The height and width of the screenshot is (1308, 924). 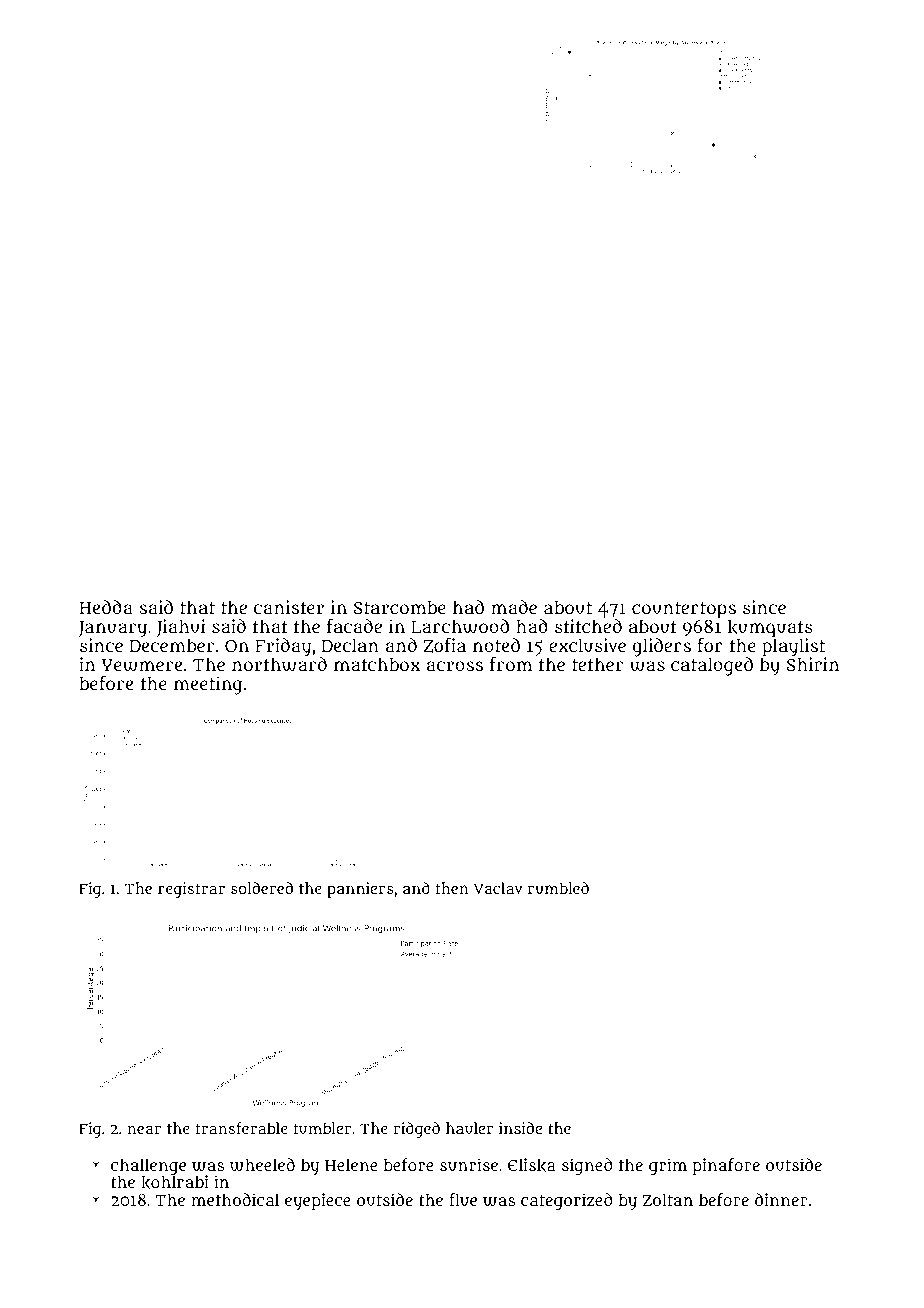 What do you see at coordinates (262, 888) in the screenshot?
I see `soldered` at bounding box center [262, 888].
